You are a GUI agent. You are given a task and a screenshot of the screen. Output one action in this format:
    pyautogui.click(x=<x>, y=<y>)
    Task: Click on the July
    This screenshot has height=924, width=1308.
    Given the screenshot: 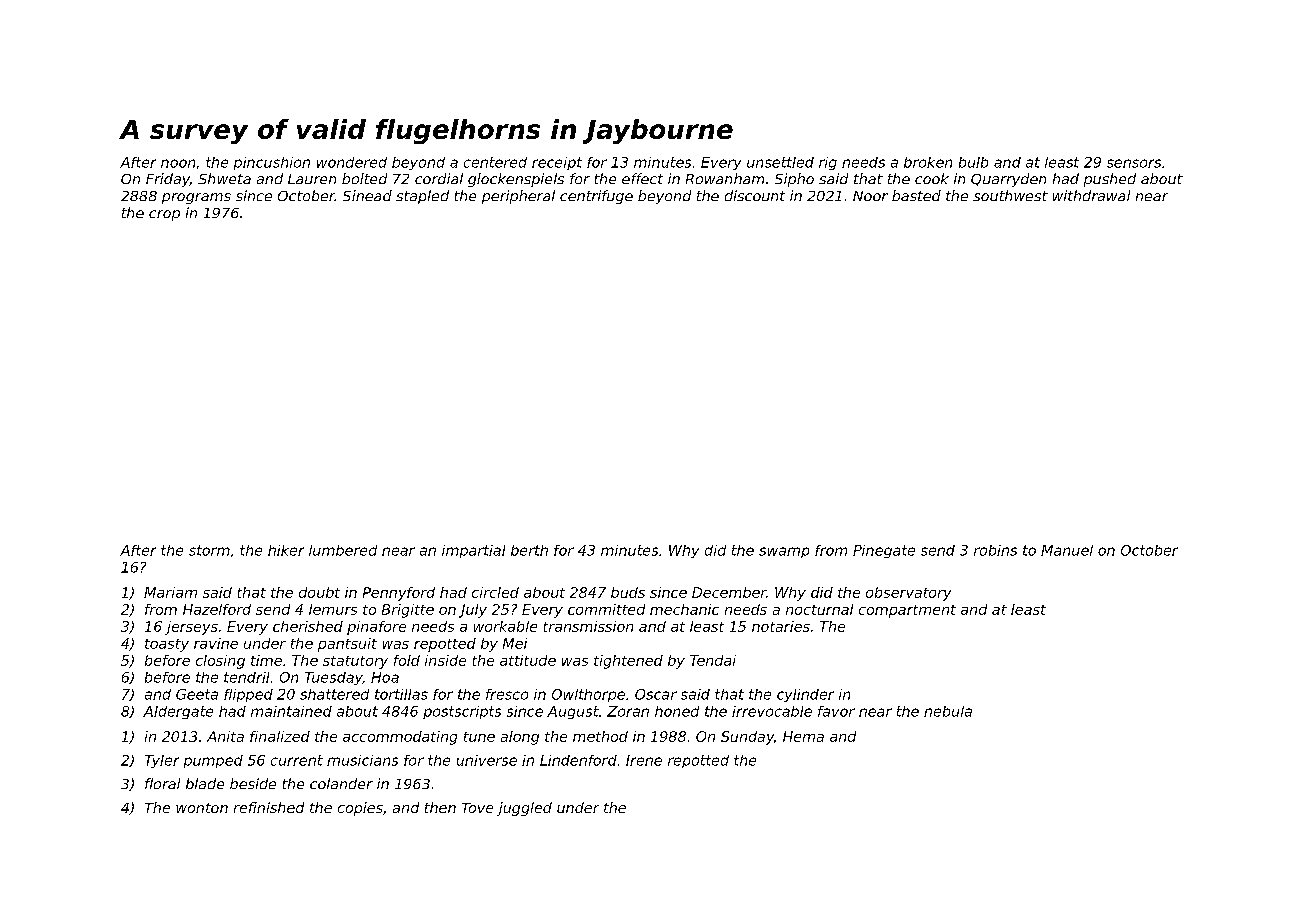 What is the action you would take?
    pyautogui.click(x=473, y=611)
